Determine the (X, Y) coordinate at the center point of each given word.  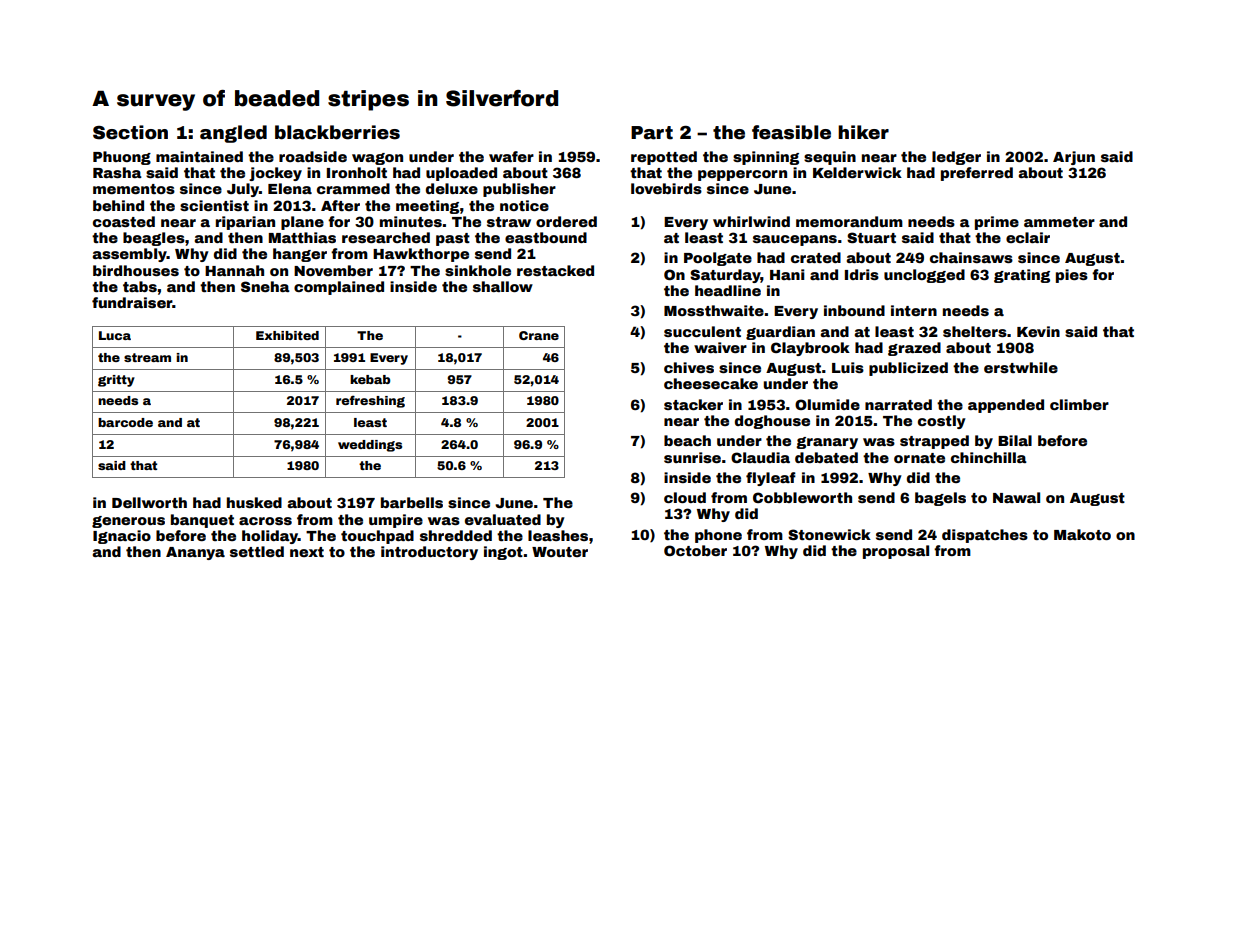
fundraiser (132, 302)
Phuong (122, 158)
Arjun (1074, 158)
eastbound (546, 237)
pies (1072, 276)
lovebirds (666, 188)
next (307, 552)
